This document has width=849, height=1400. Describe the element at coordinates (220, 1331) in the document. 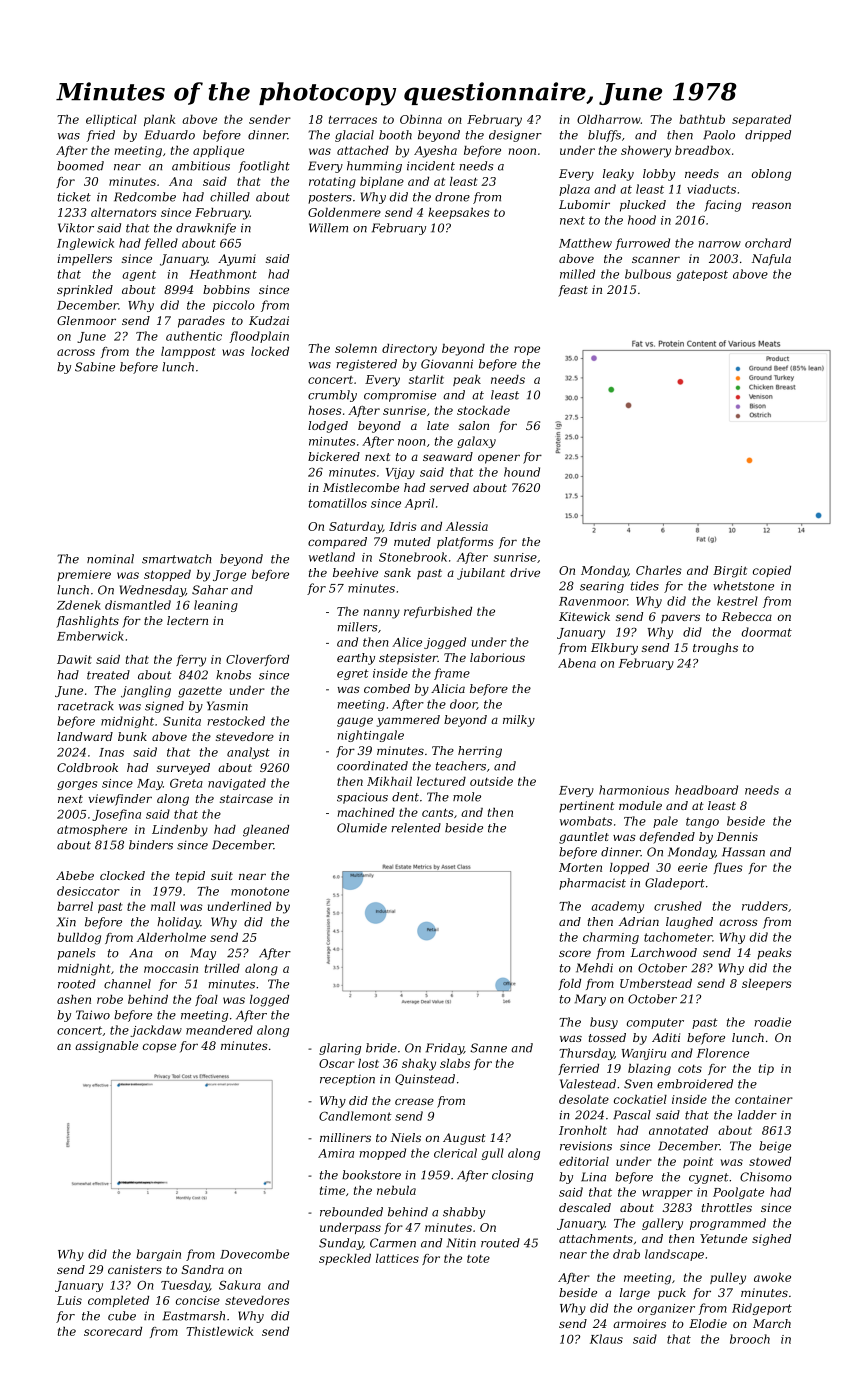

I see `Thistlewick` at that location.
